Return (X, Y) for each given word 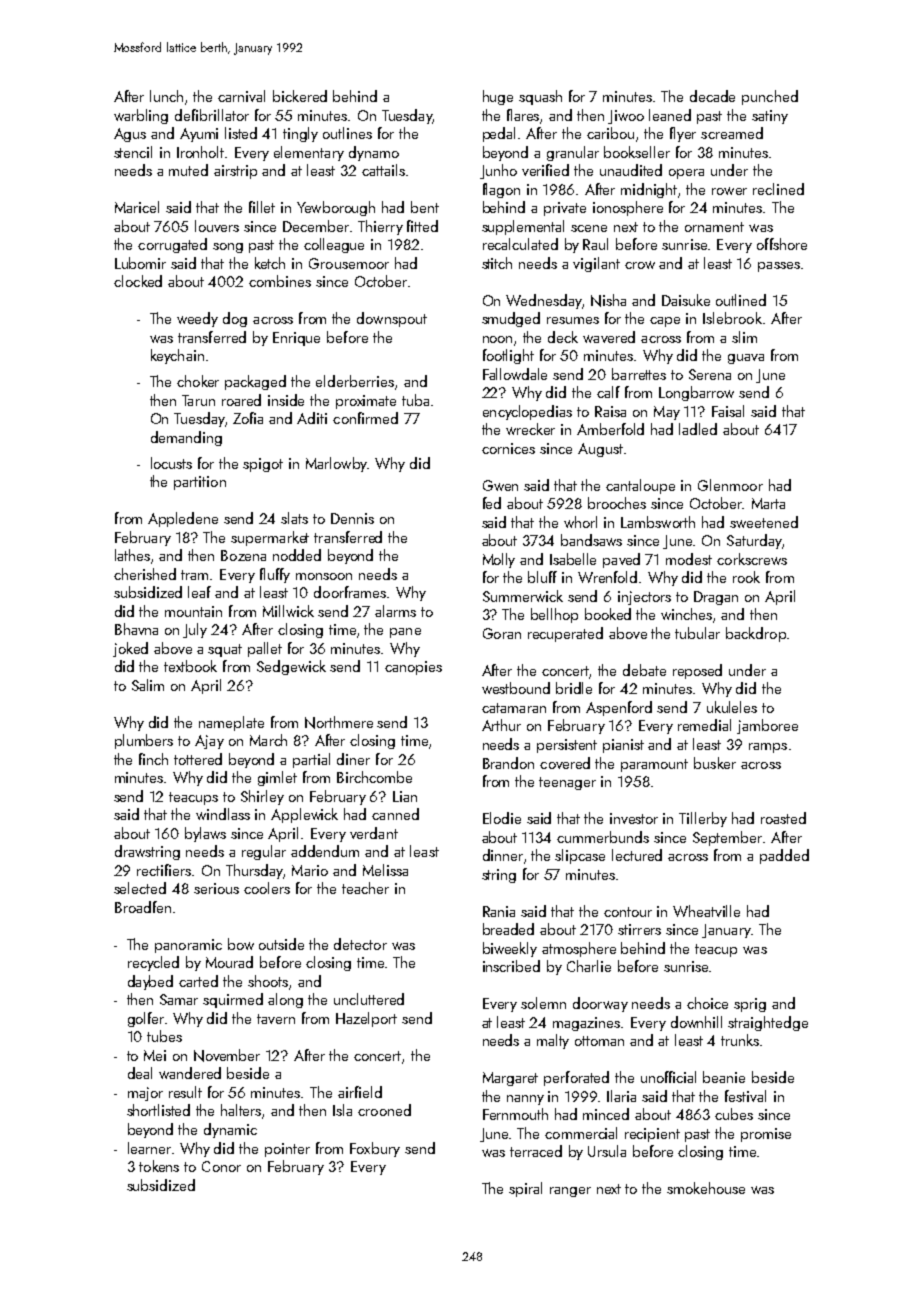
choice (707, 1003)
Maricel (137, 207)
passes (779, 267)
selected (140, 888)
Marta (768, 503)
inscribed (511, 966)
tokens (159, 1166)
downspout (392, 319)
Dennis (352, 518)
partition (200, 483)
